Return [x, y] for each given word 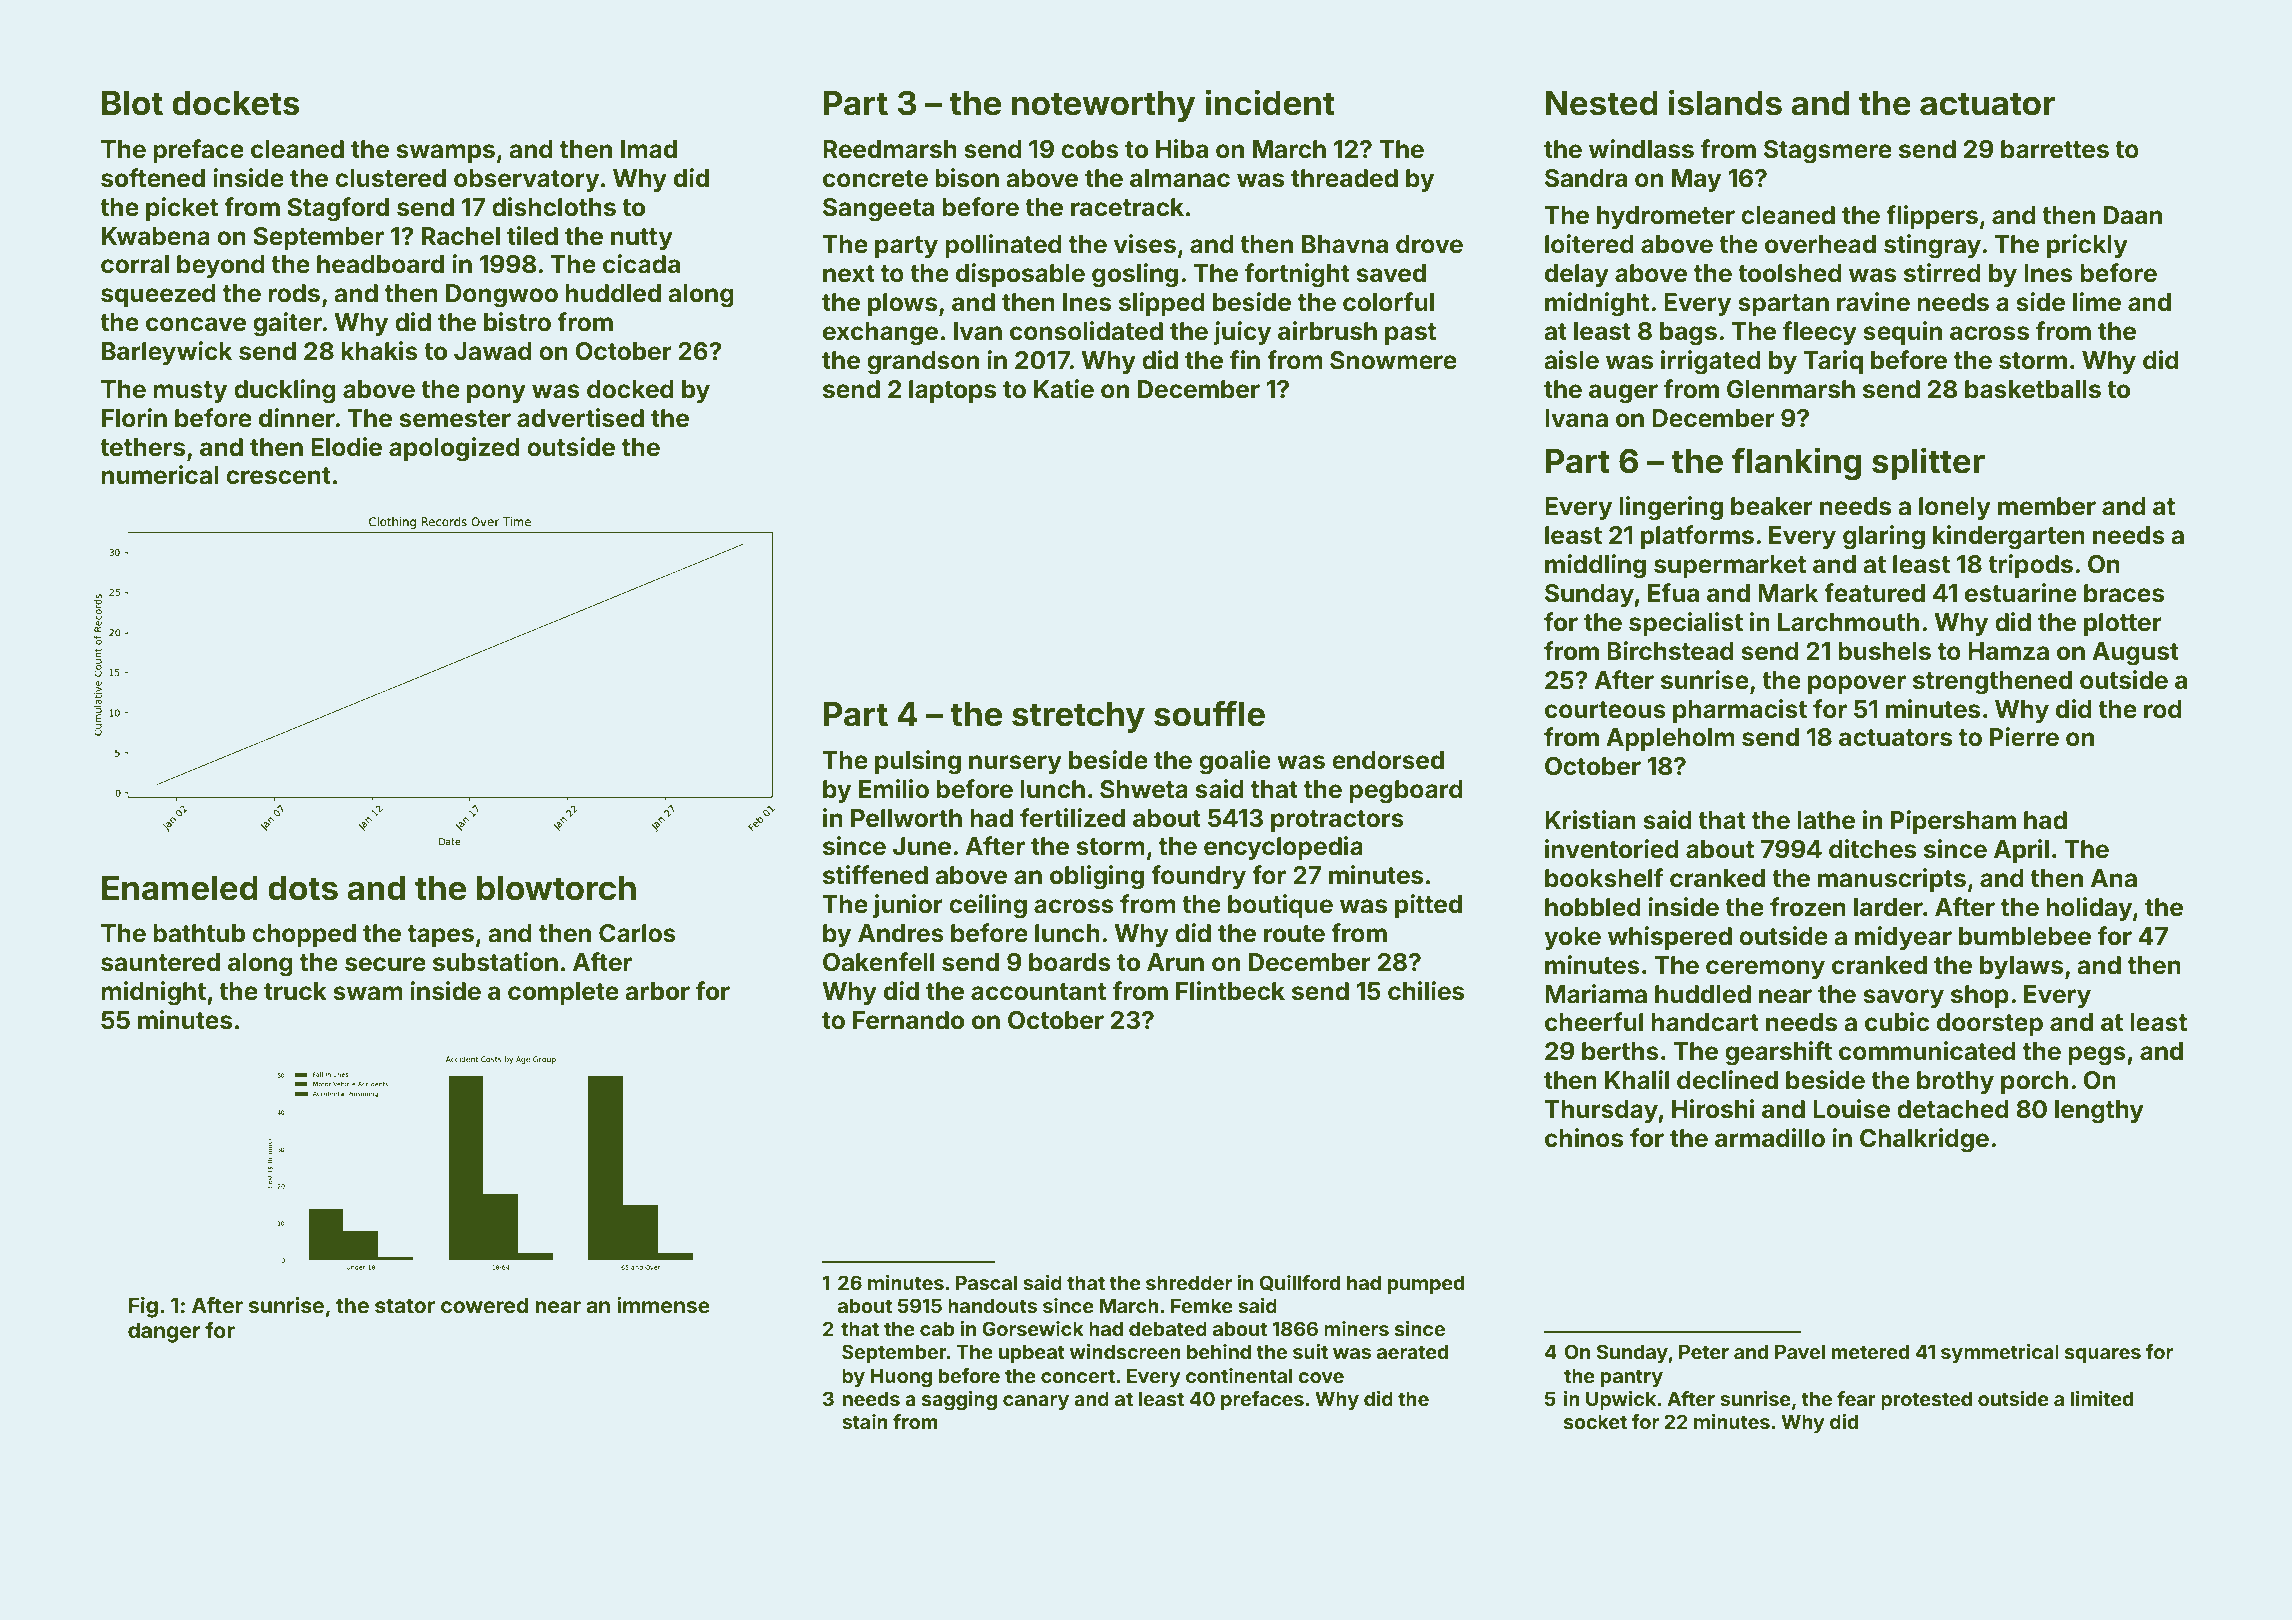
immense [663, 1305]
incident [1270, 102]
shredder [1189, 1282]
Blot [132, 103]
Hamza [2008, 651]
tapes [441, 936]
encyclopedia [1283, 848]
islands [1725, 102]
